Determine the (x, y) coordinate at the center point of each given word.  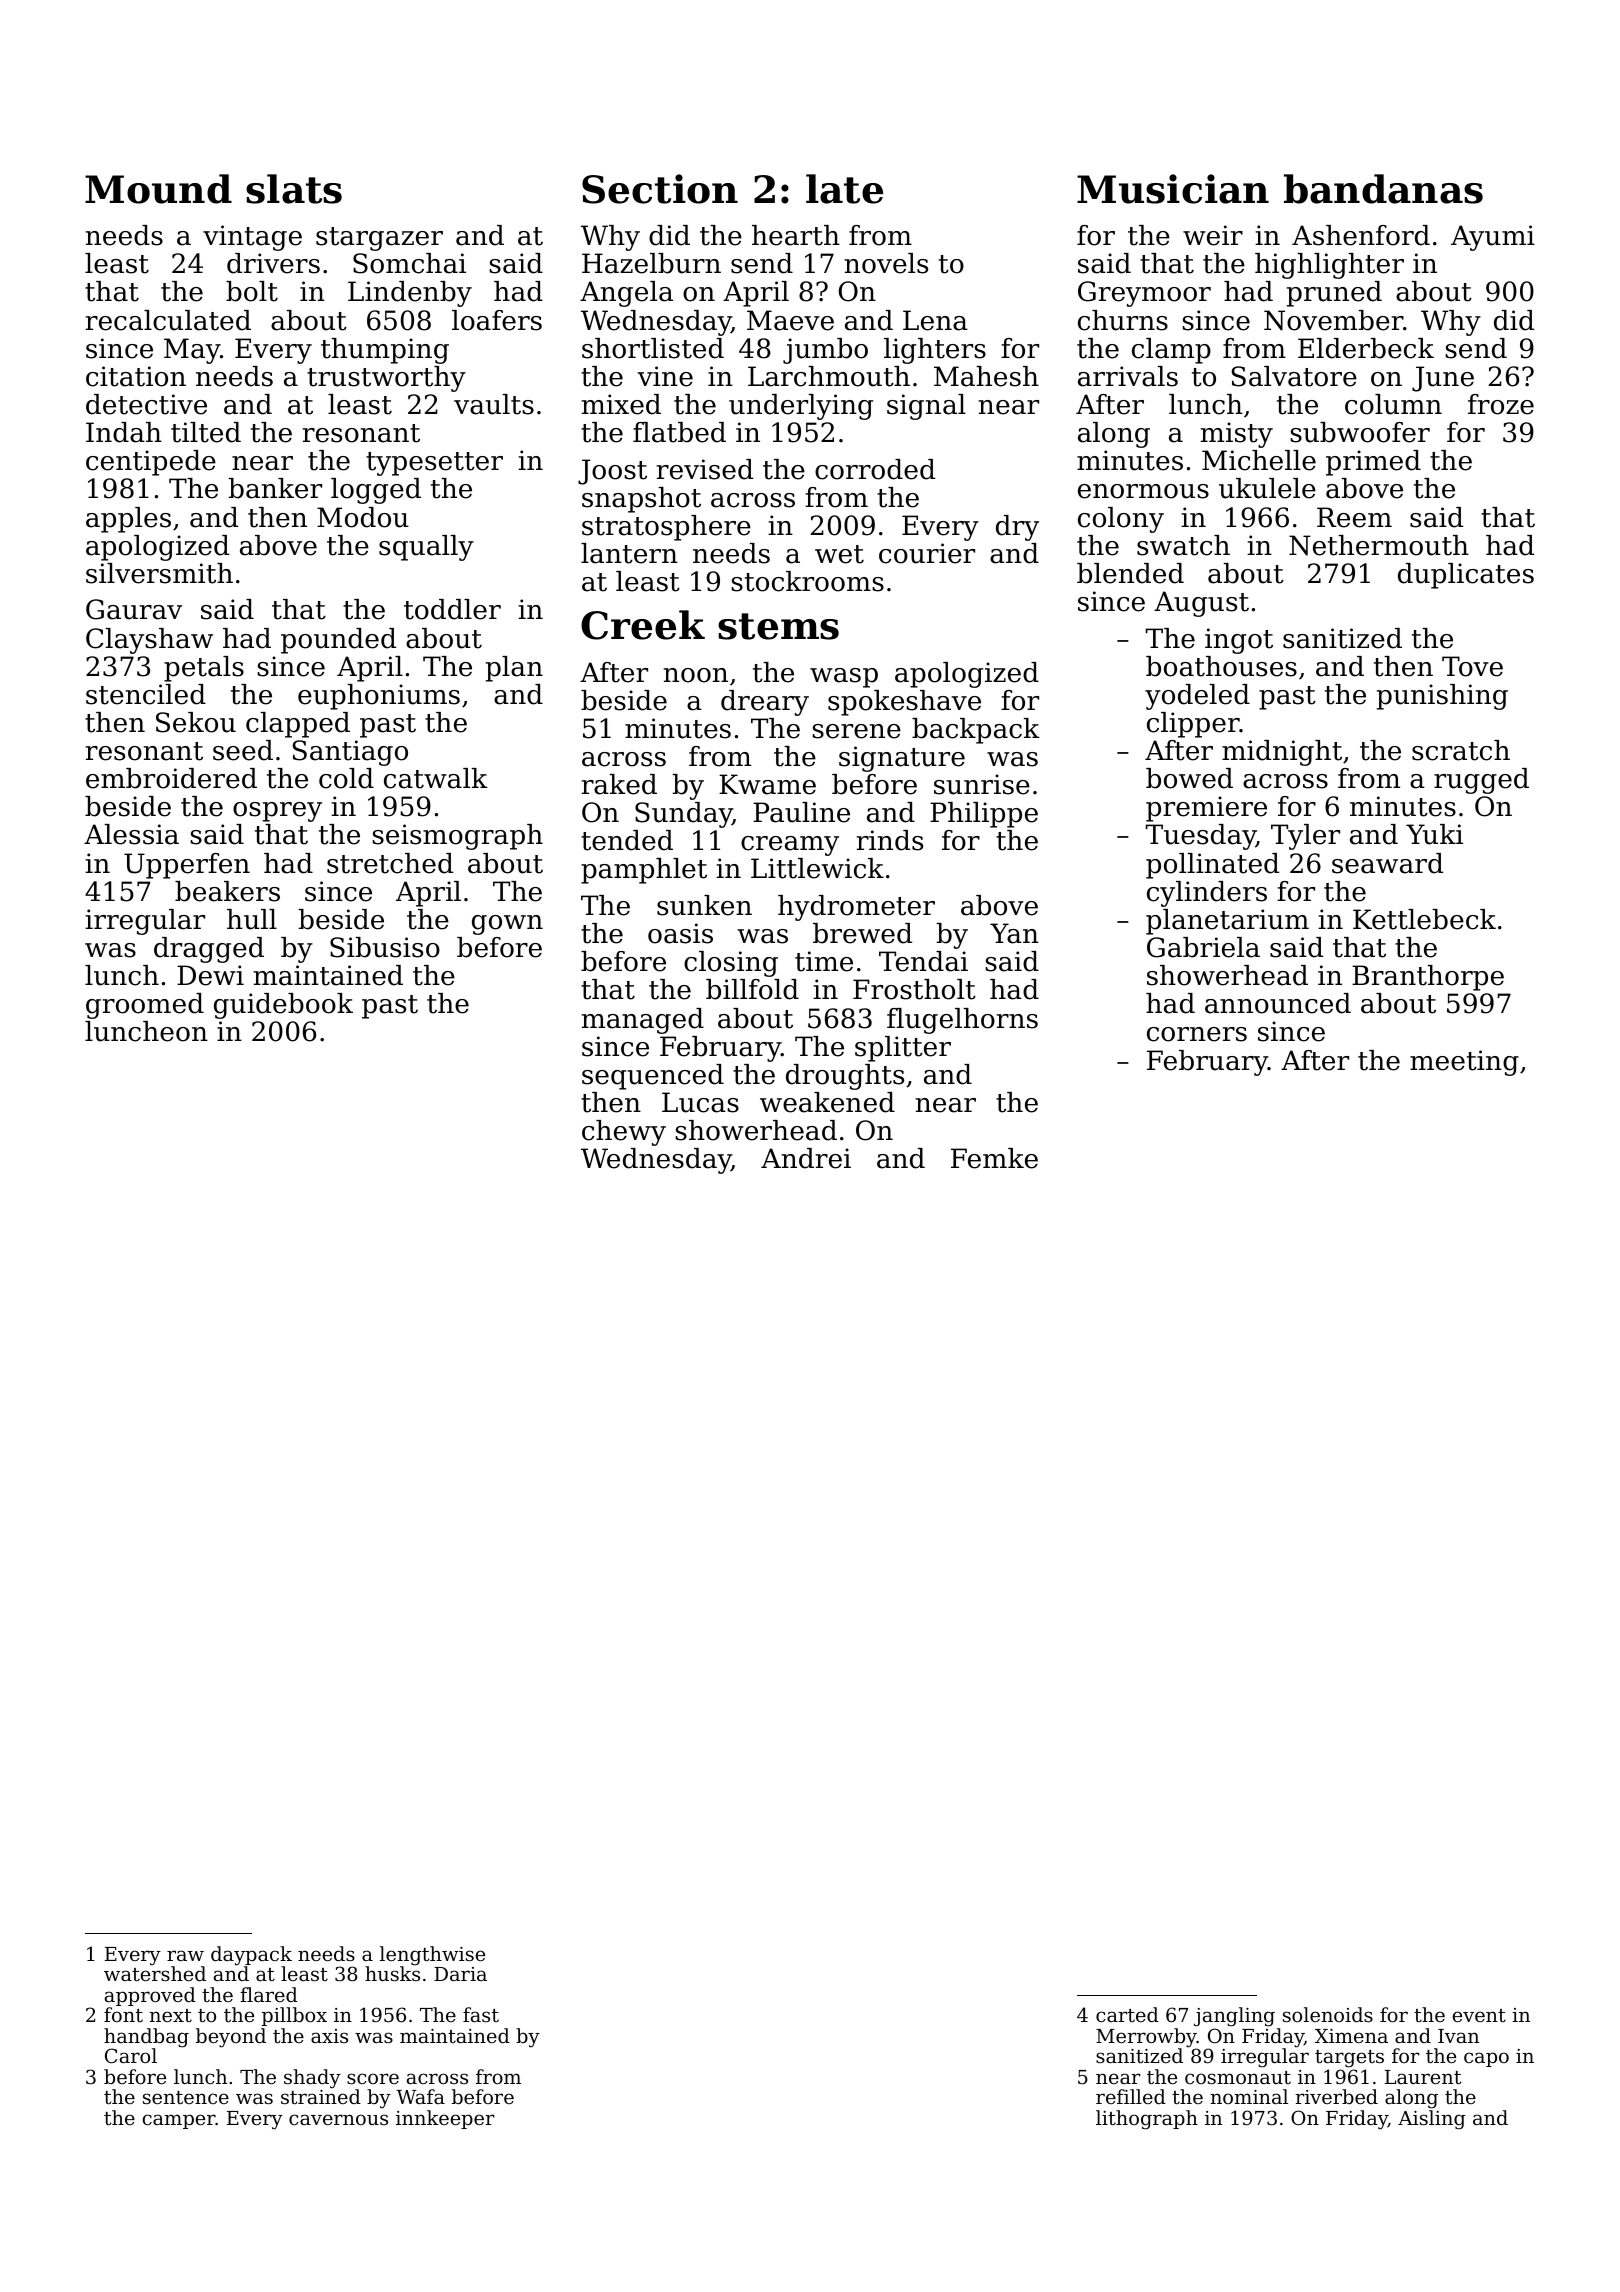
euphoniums (379, 697)
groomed (145, 1006)
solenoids (1328, 2014)
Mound (158, 189)
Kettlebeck (1424, 919)
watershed (155, 1973)
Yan (1014, 933)
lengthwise (432, 1956)
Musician (1173, 189)
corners (1197, 1034)
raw (185, 1955)
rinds (890, 840)
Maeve (790, 320)
